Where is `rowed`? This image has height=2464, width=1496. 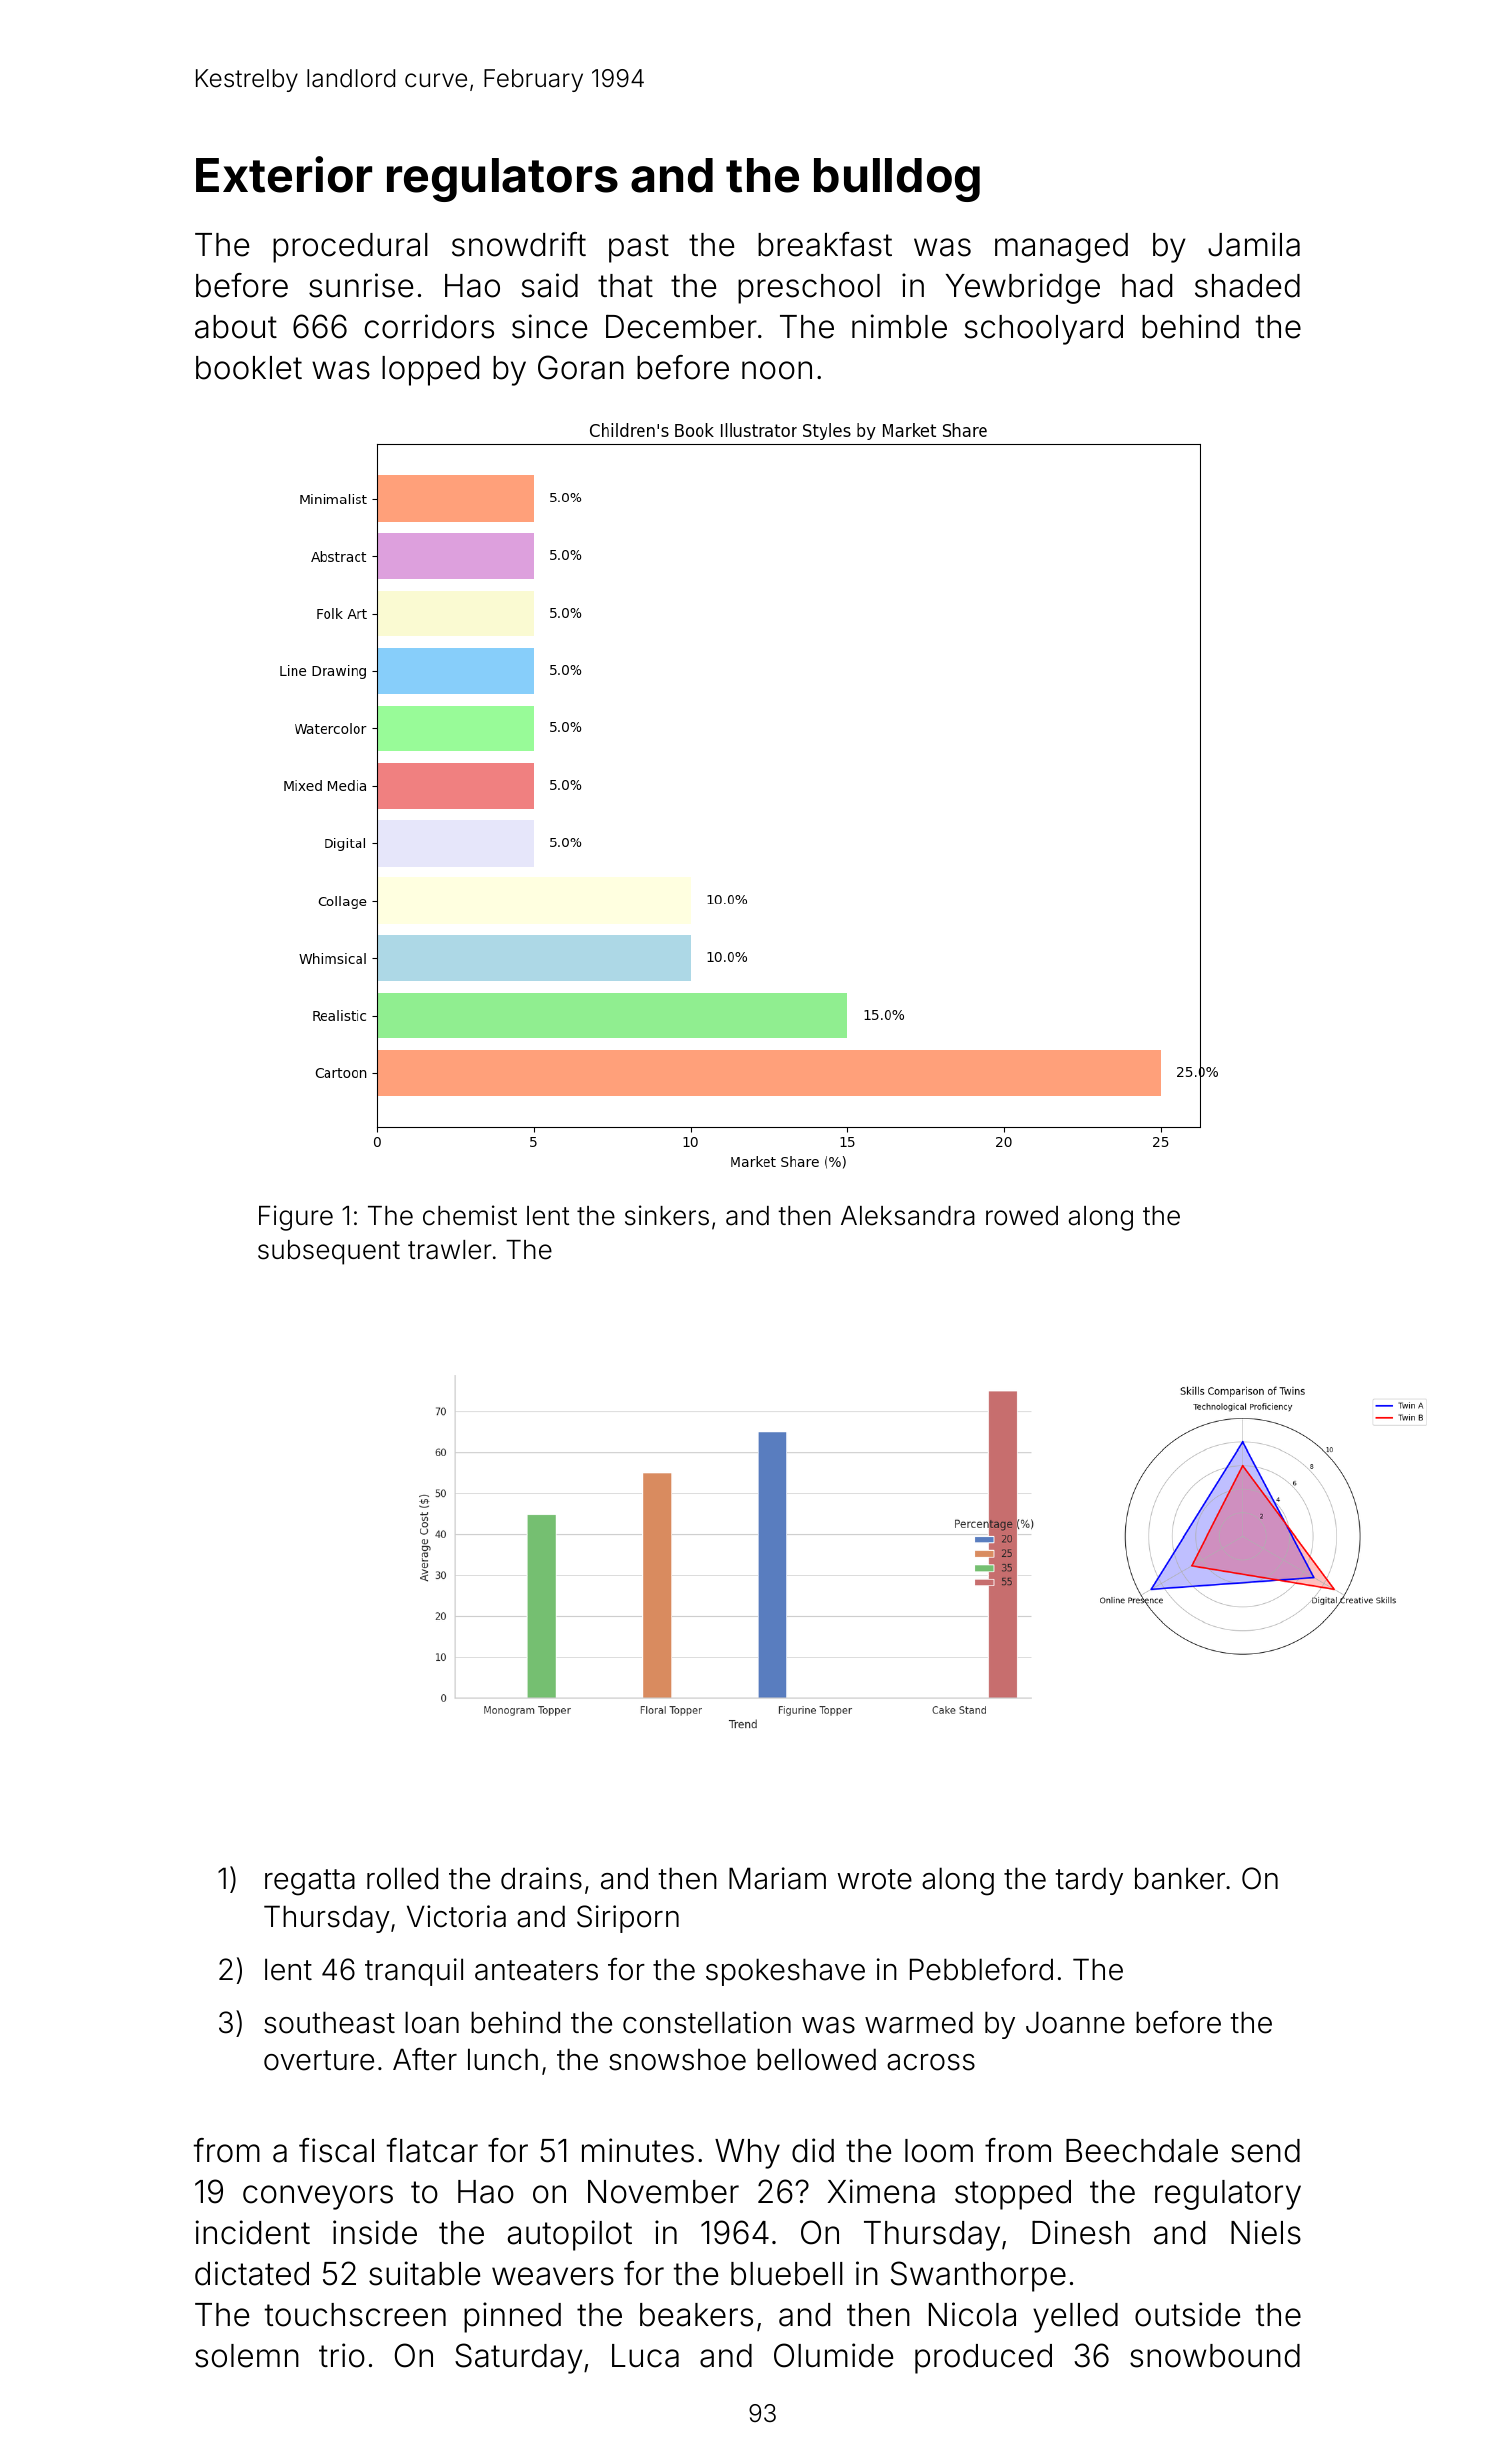 rowed is located at coordinates (1022, 1216).
